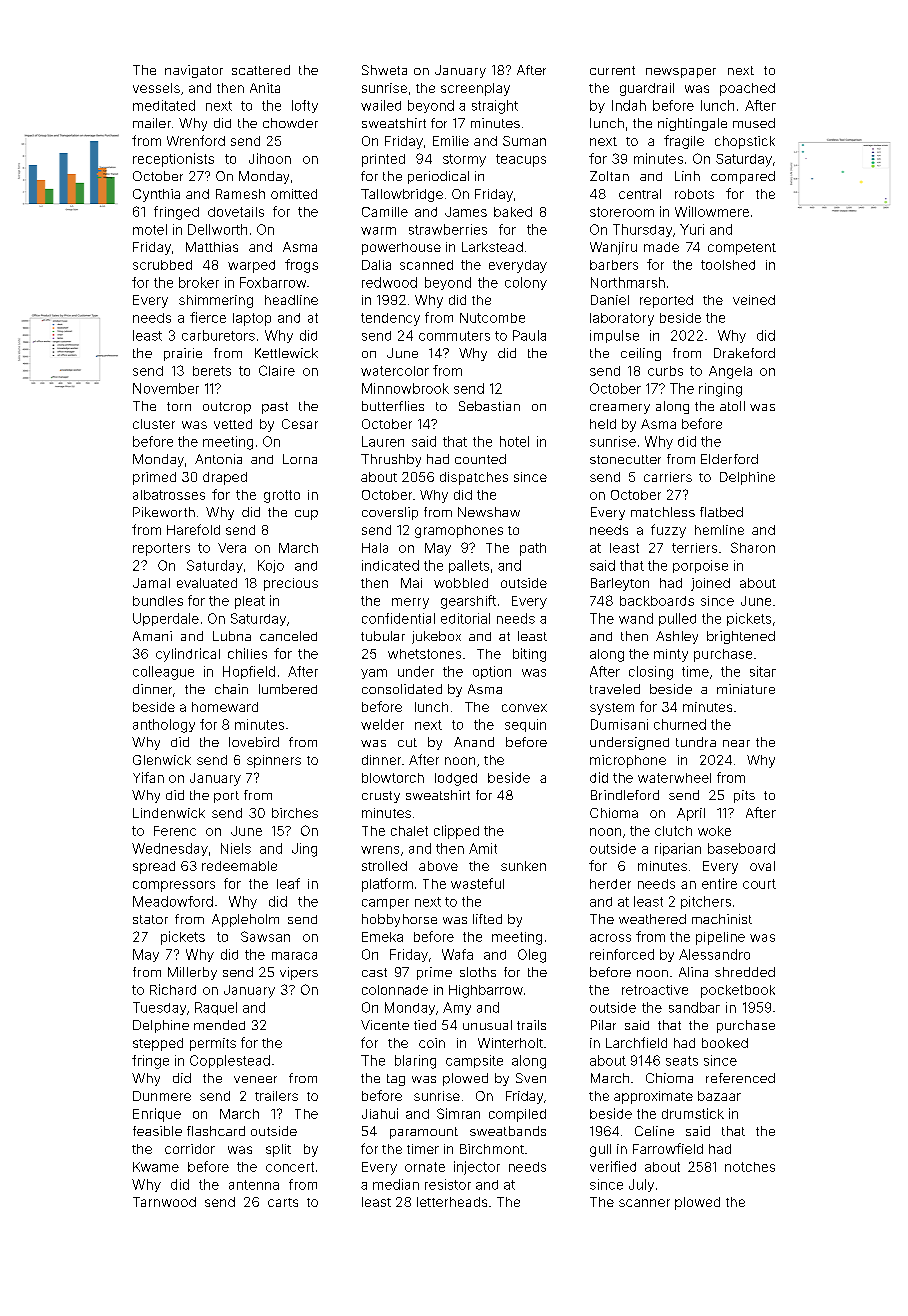  I want to click on printed, so click(383, 160).
